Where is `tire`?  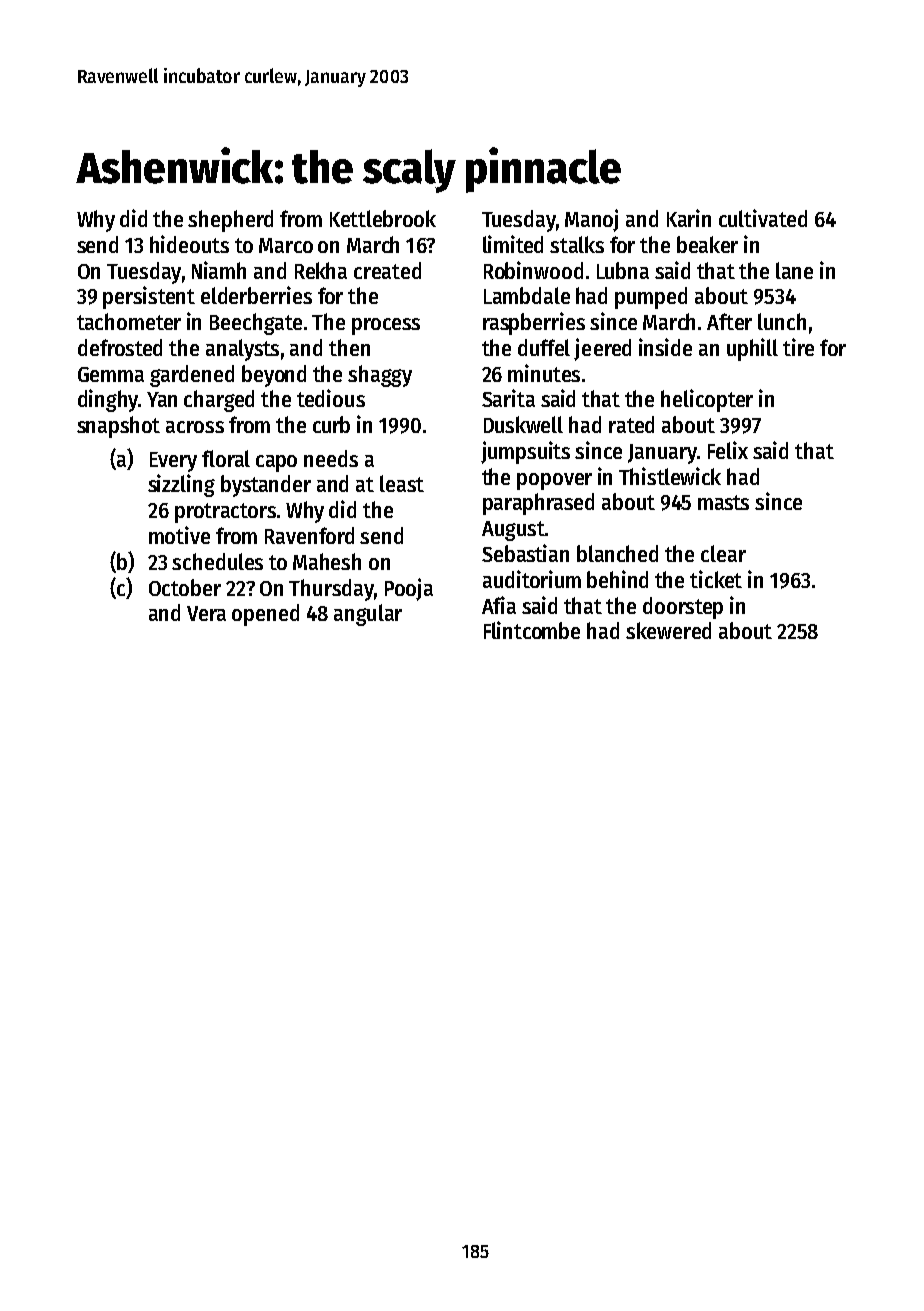
tire is located at coordinates (798, 347).
